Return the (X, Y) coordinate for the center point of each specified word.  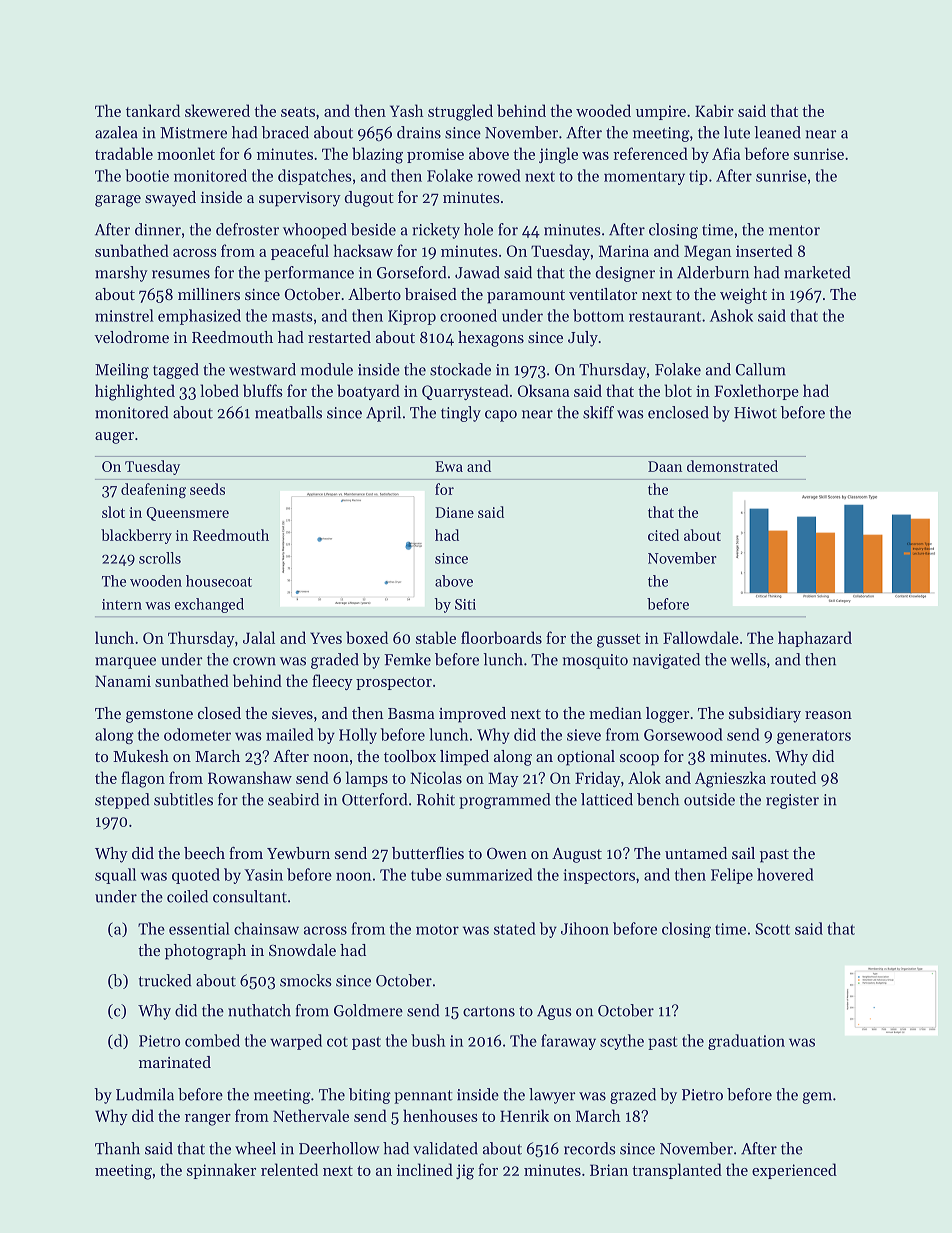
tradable (124, 153)
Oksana (544, 390)
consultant (250, 896)
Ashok (731, 315)
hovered (785, 874)
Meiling (122, 371)
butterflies (428, 853)
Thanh (117, 1148)
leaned (777, 132)
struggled (460, 112)
